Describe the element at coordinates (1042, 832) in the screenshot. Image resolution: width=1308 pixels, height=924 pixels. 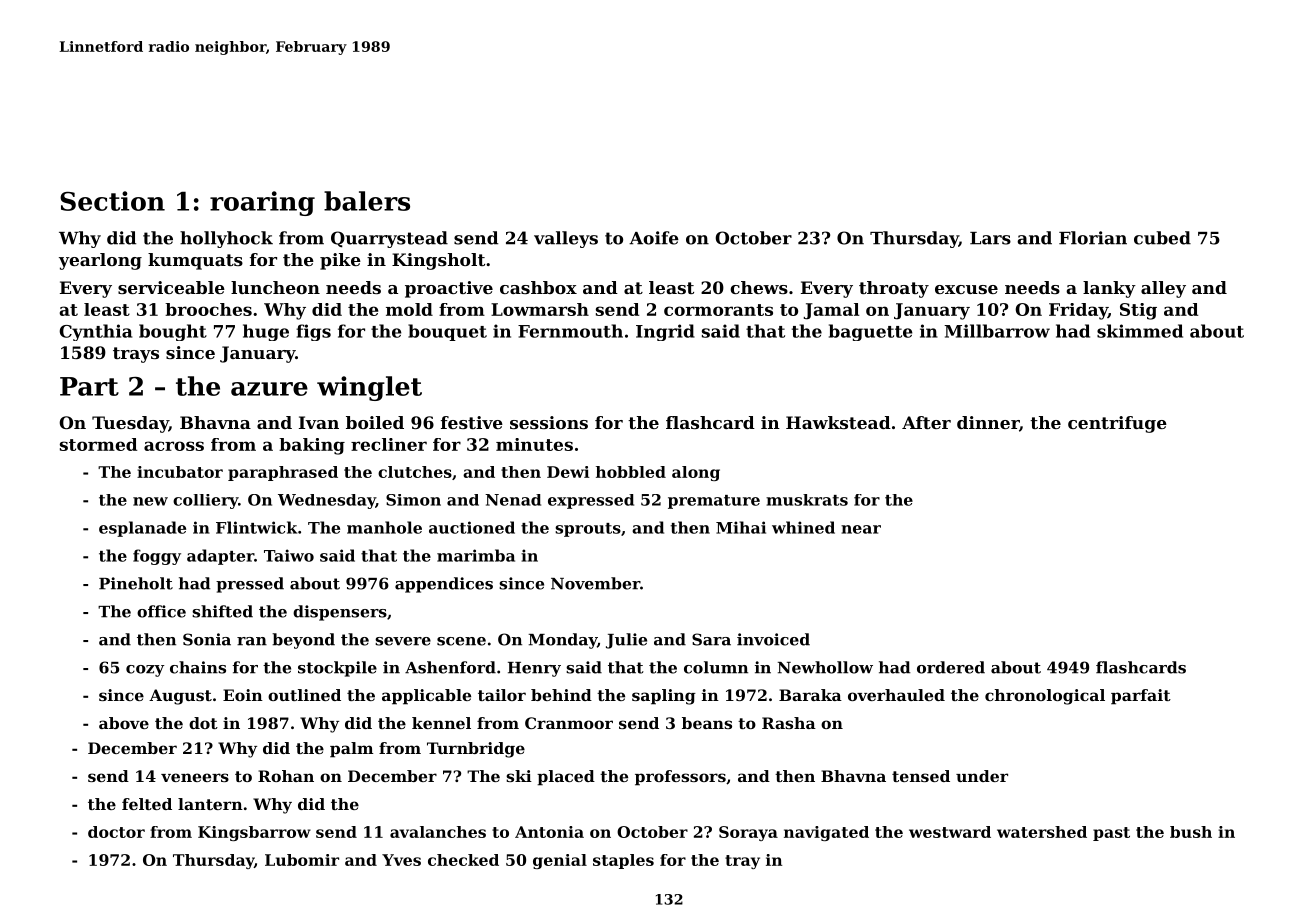
I see `watershed` at that location.
